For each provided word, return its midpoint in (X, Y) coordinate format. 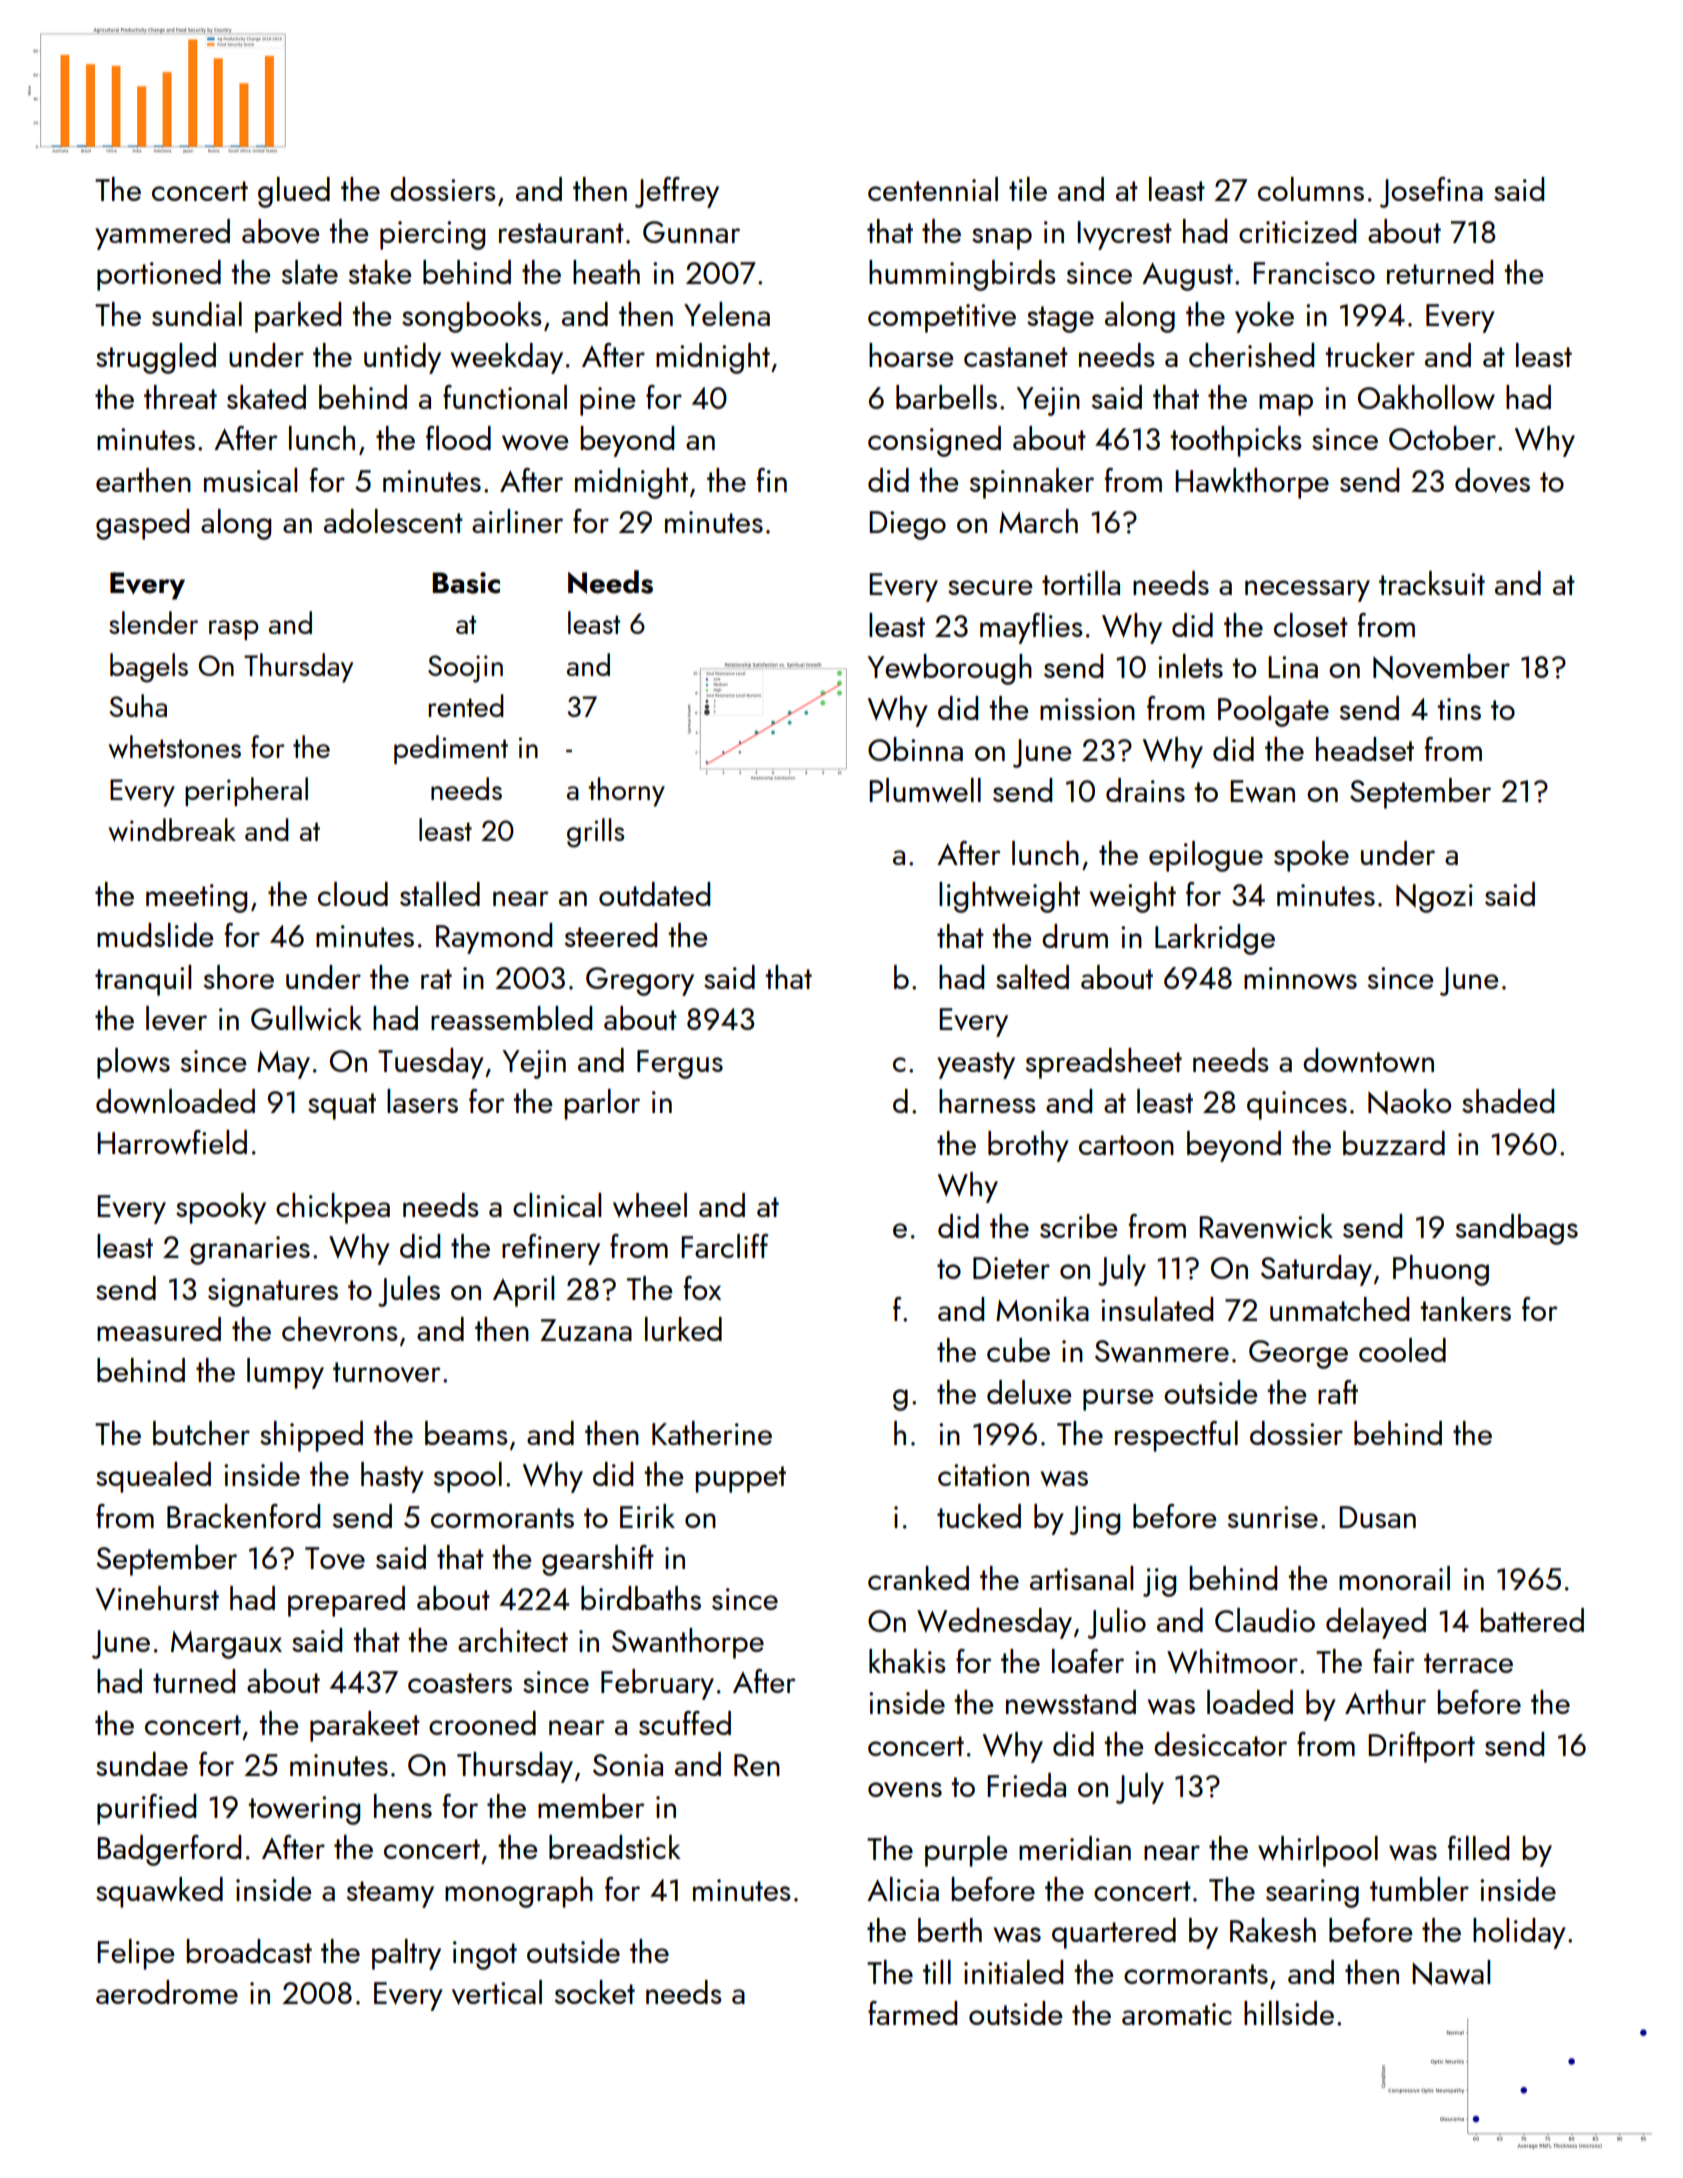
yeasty (976, 1065)
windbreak (172, 830)
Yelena (727, 314)
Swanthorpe (688, 1643)
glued (294, 192)
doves (1492, 480)
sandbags (1516, 1229)
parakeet (365, 1726)
